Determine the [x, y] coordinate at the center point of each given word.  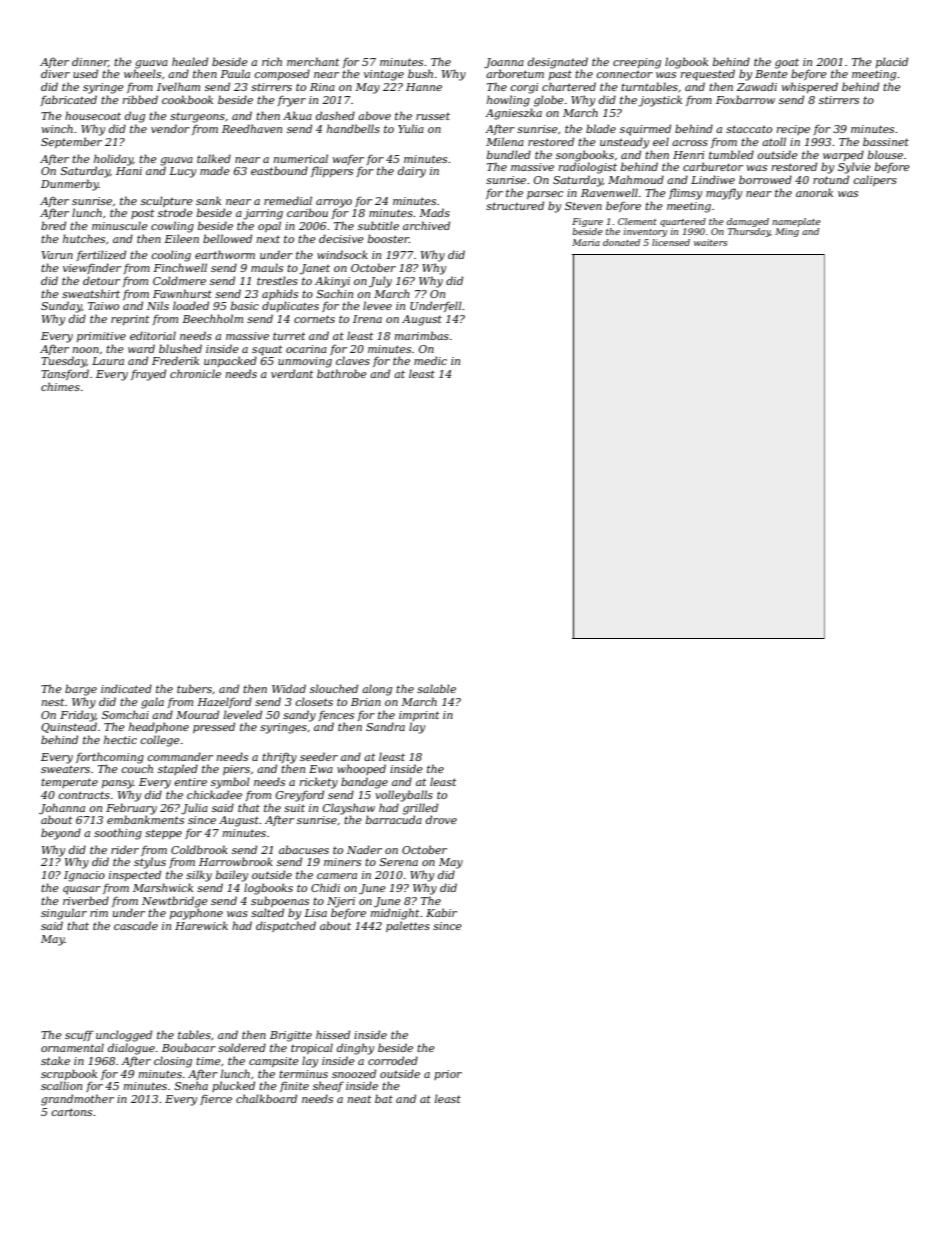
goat [787, 64]
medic [430, 360]
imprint [419, 716]
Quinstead [69, 727]
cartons [71, 1112]
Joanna [504, 63]
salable [436, 688]
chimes [60, 386]
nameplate [796, 222]
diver [55, 73]
